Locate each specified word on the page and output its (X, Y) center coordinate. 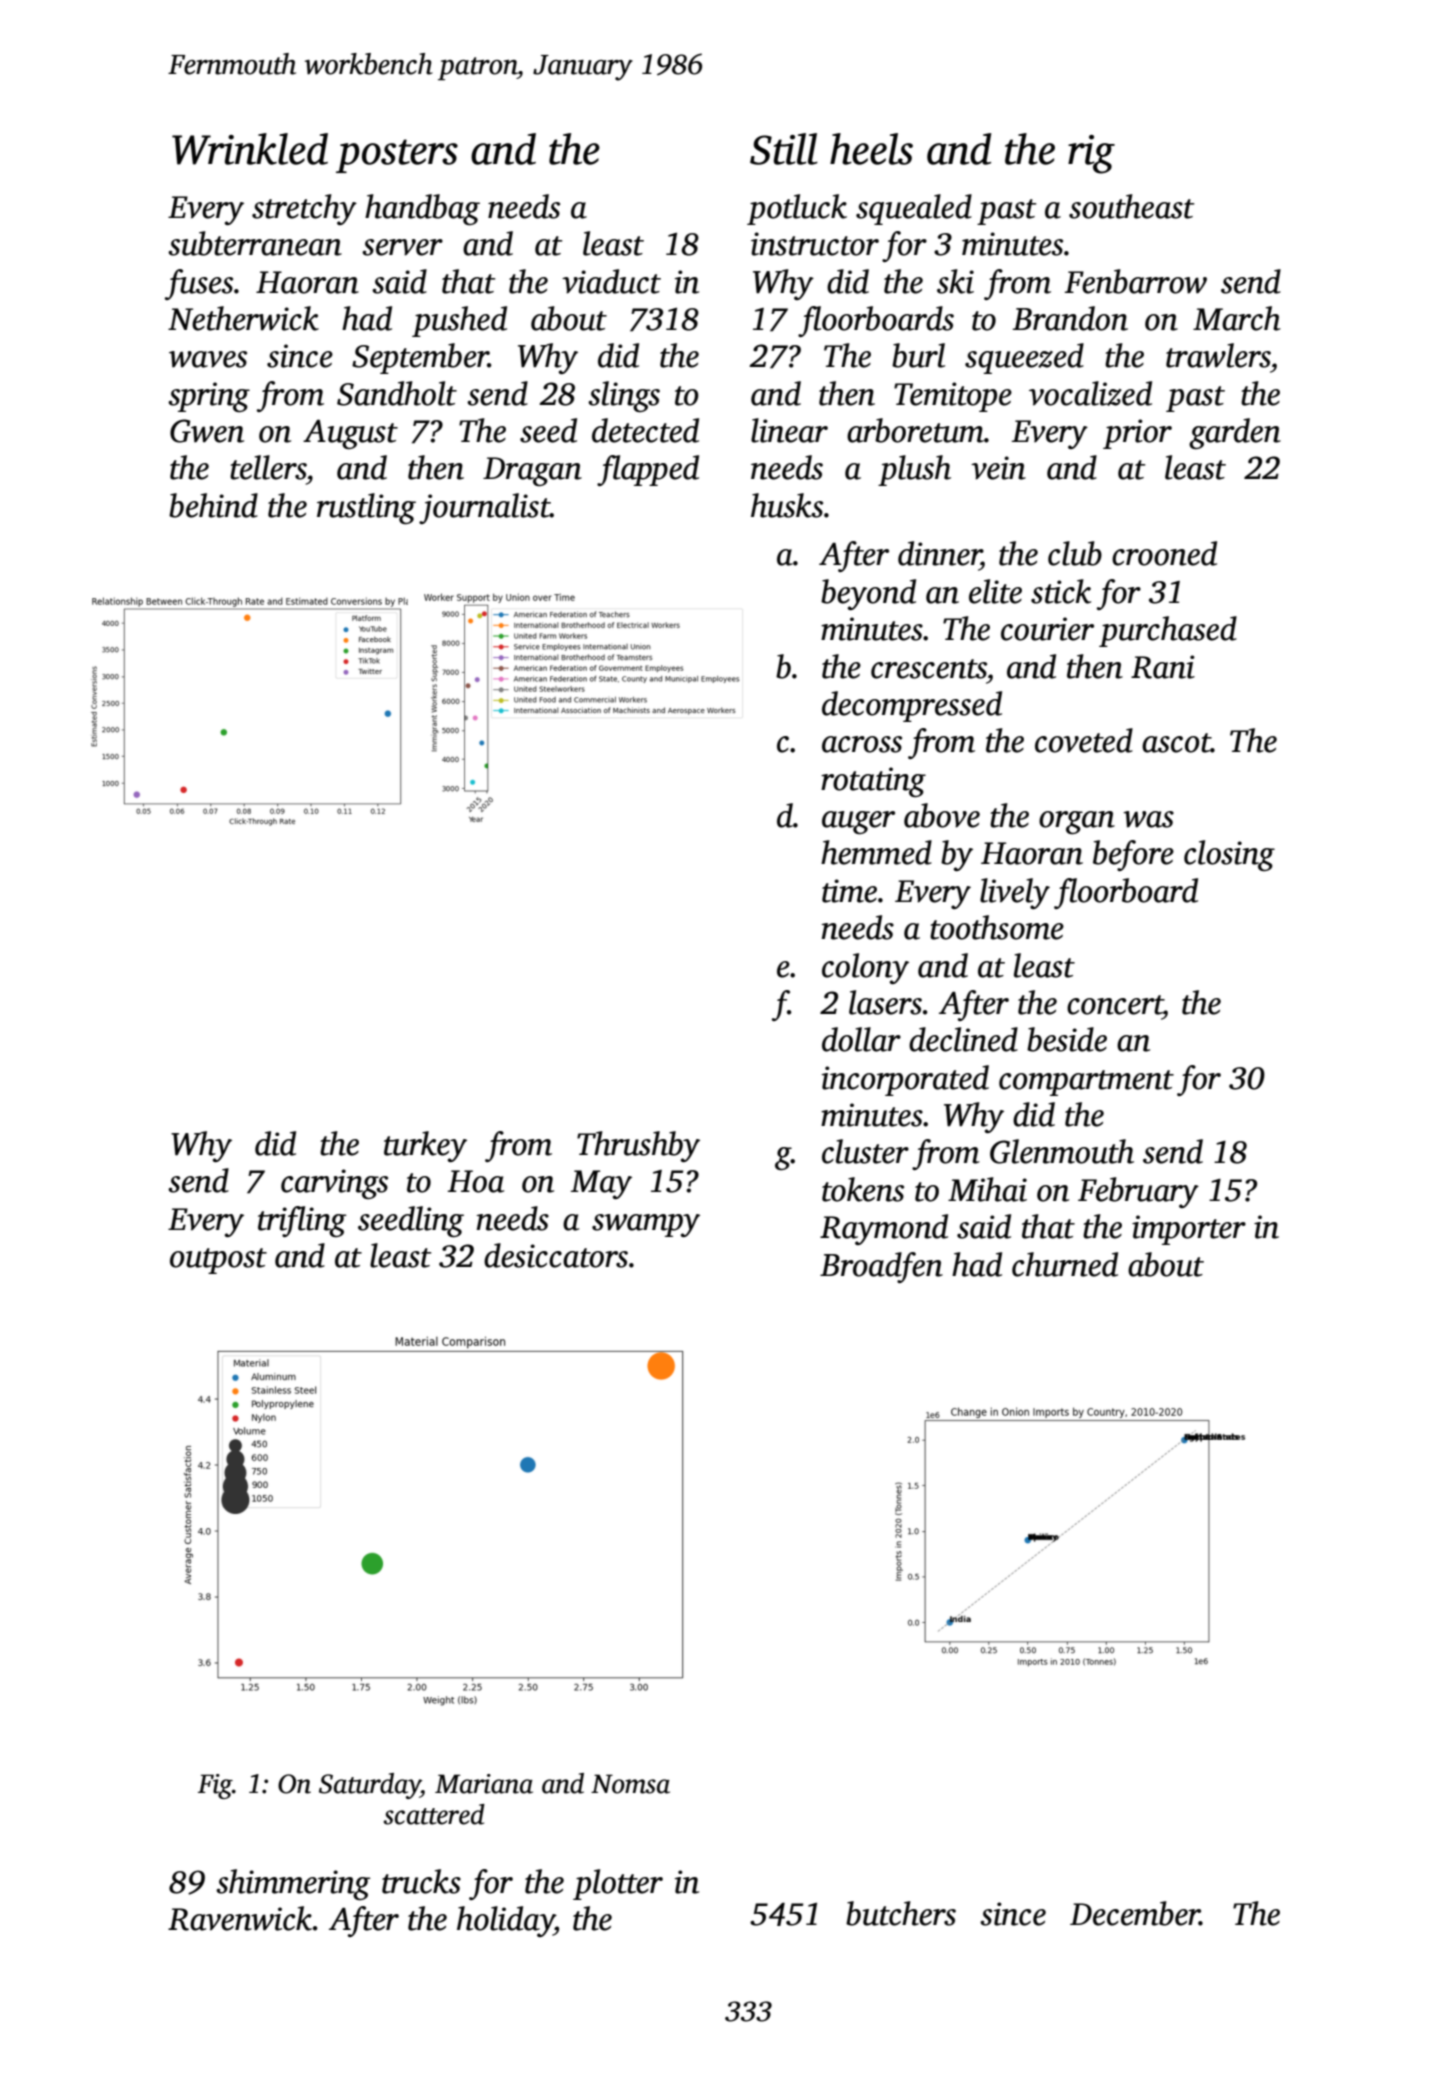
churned (1065, 1264)
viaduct (611, 281)
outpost (218, 1261)
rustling (366, 508)
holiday (505, 1921)
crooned (1164, 553)
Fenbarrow (1135, 281)
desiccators (556, 1255)
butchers (901, 1913)
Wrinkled (250, 149)
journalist (484, 508)
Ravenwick (240, 1918)
